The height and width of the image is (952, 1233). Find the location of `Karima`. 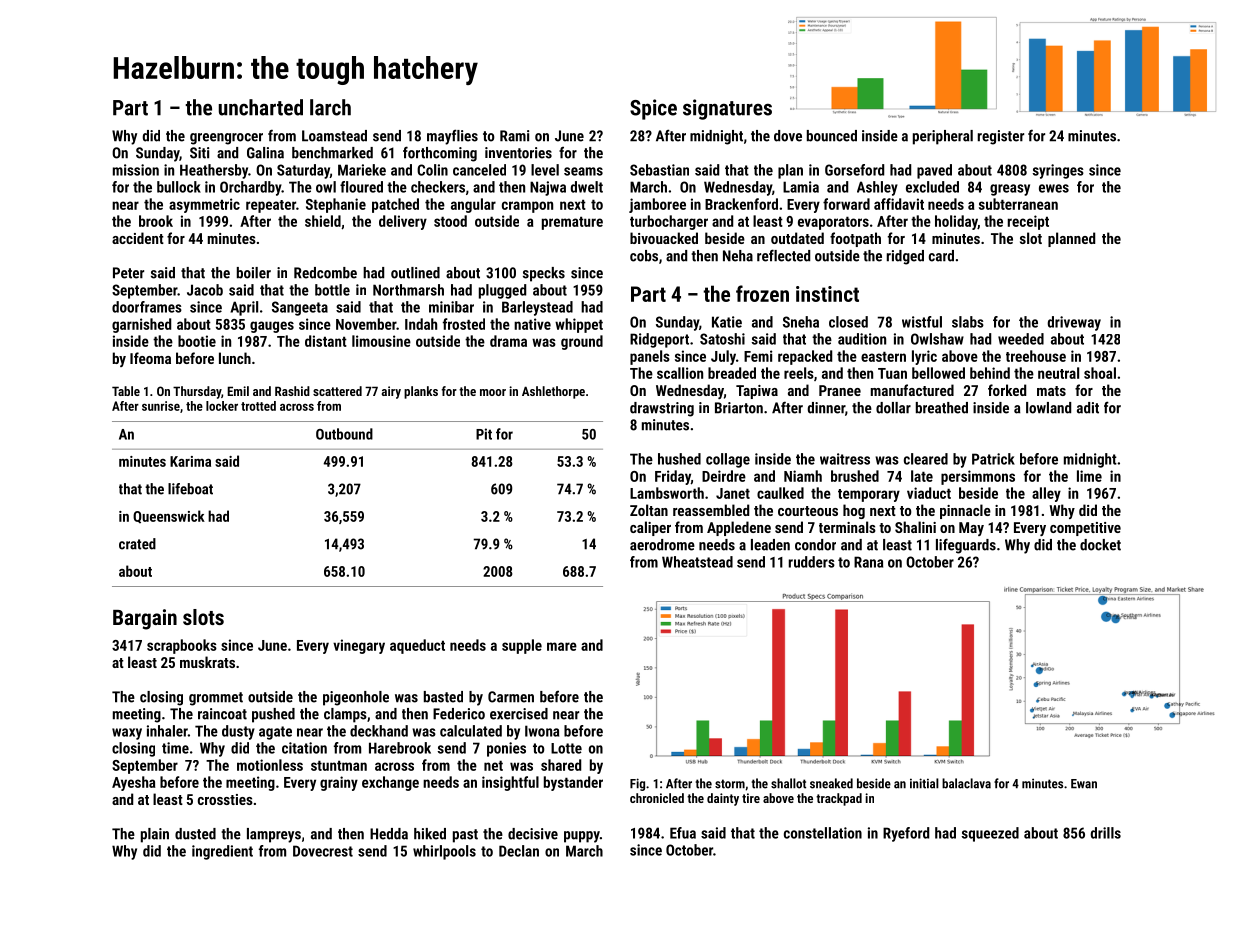

Karima is located at coordinates (190, 461).
